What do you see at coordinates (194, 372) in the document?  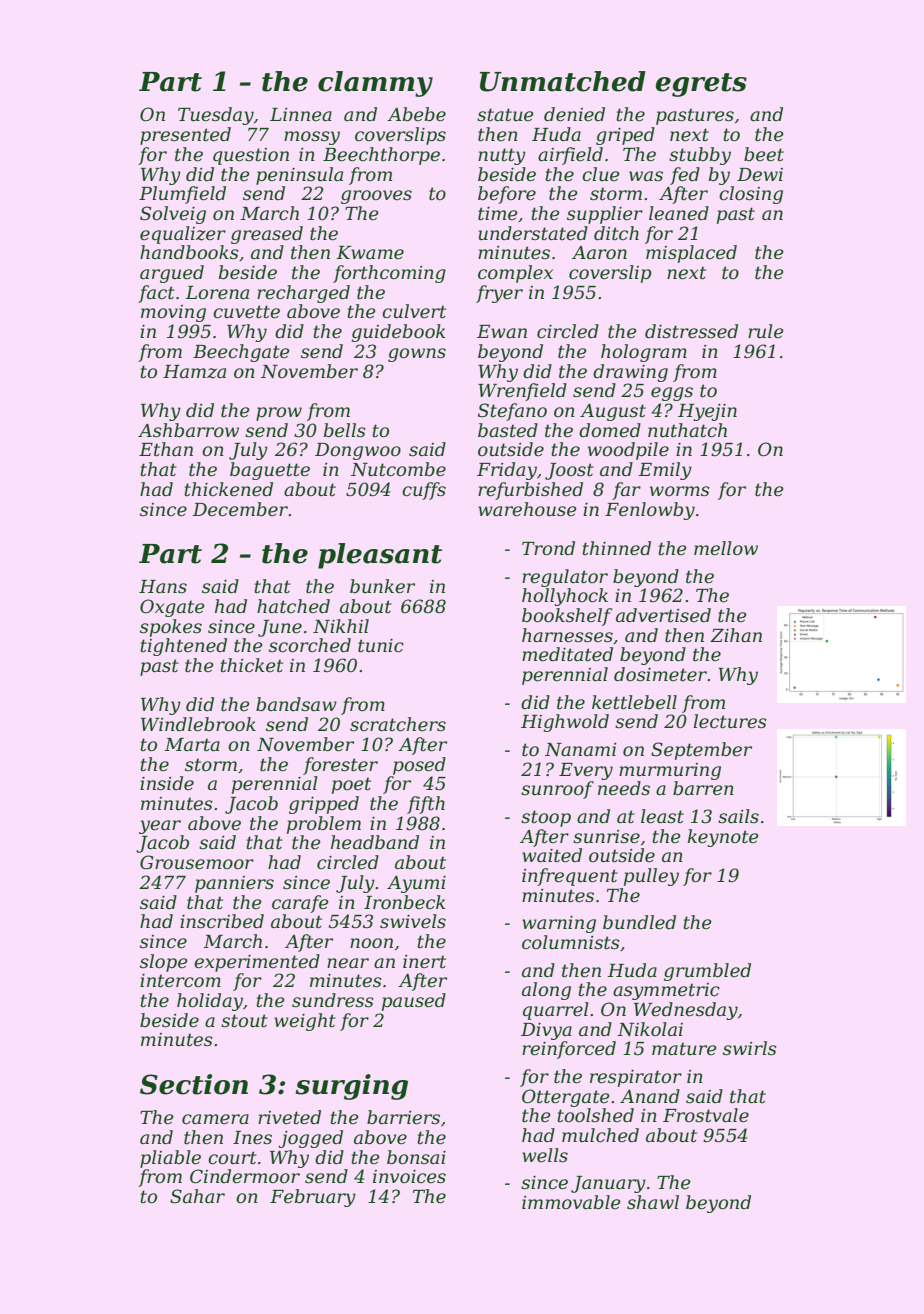 I see `Hamza` at bounding box center [194, 372].
